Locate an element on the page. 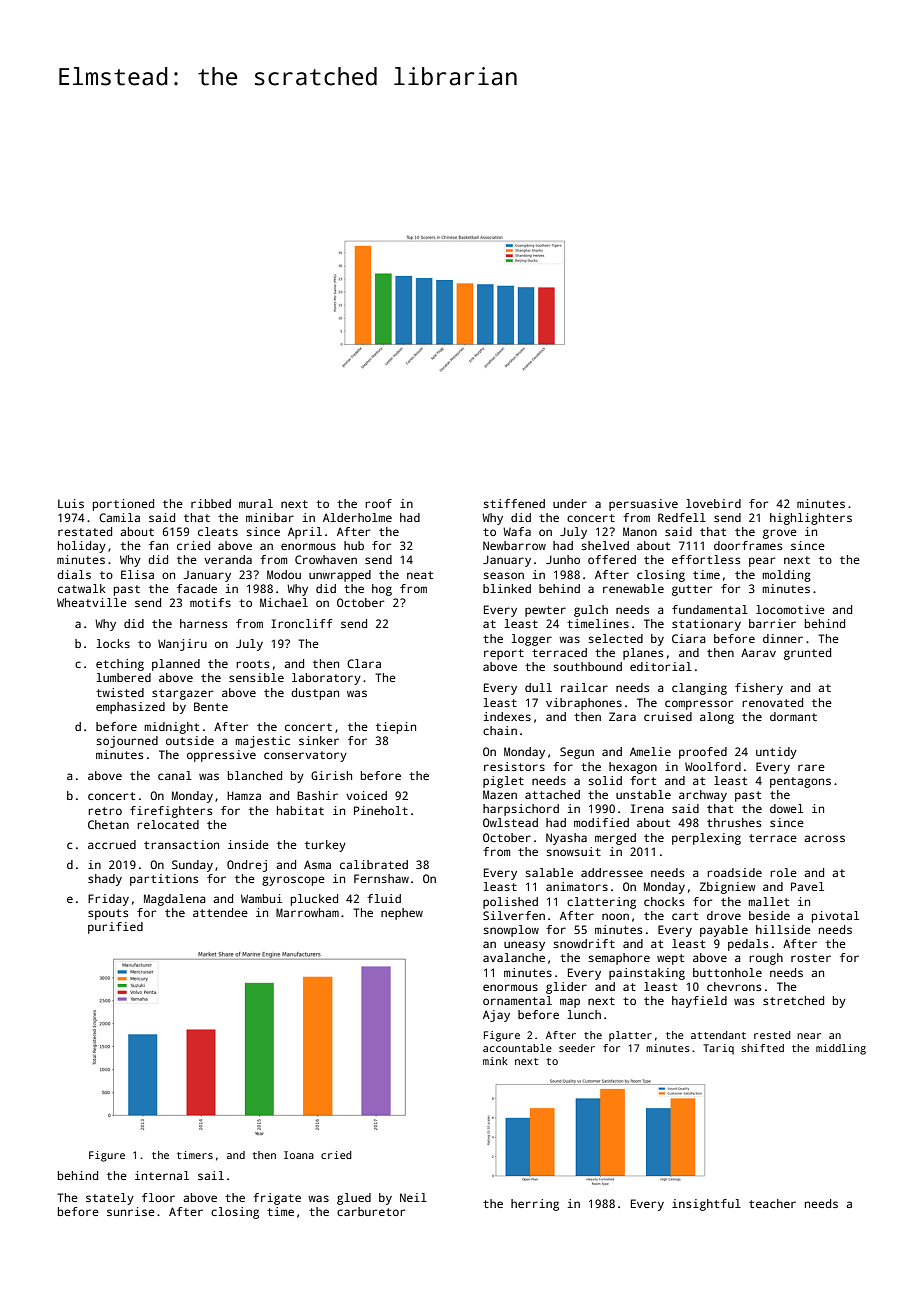  doorframes is located at coordinates (748, 545).
